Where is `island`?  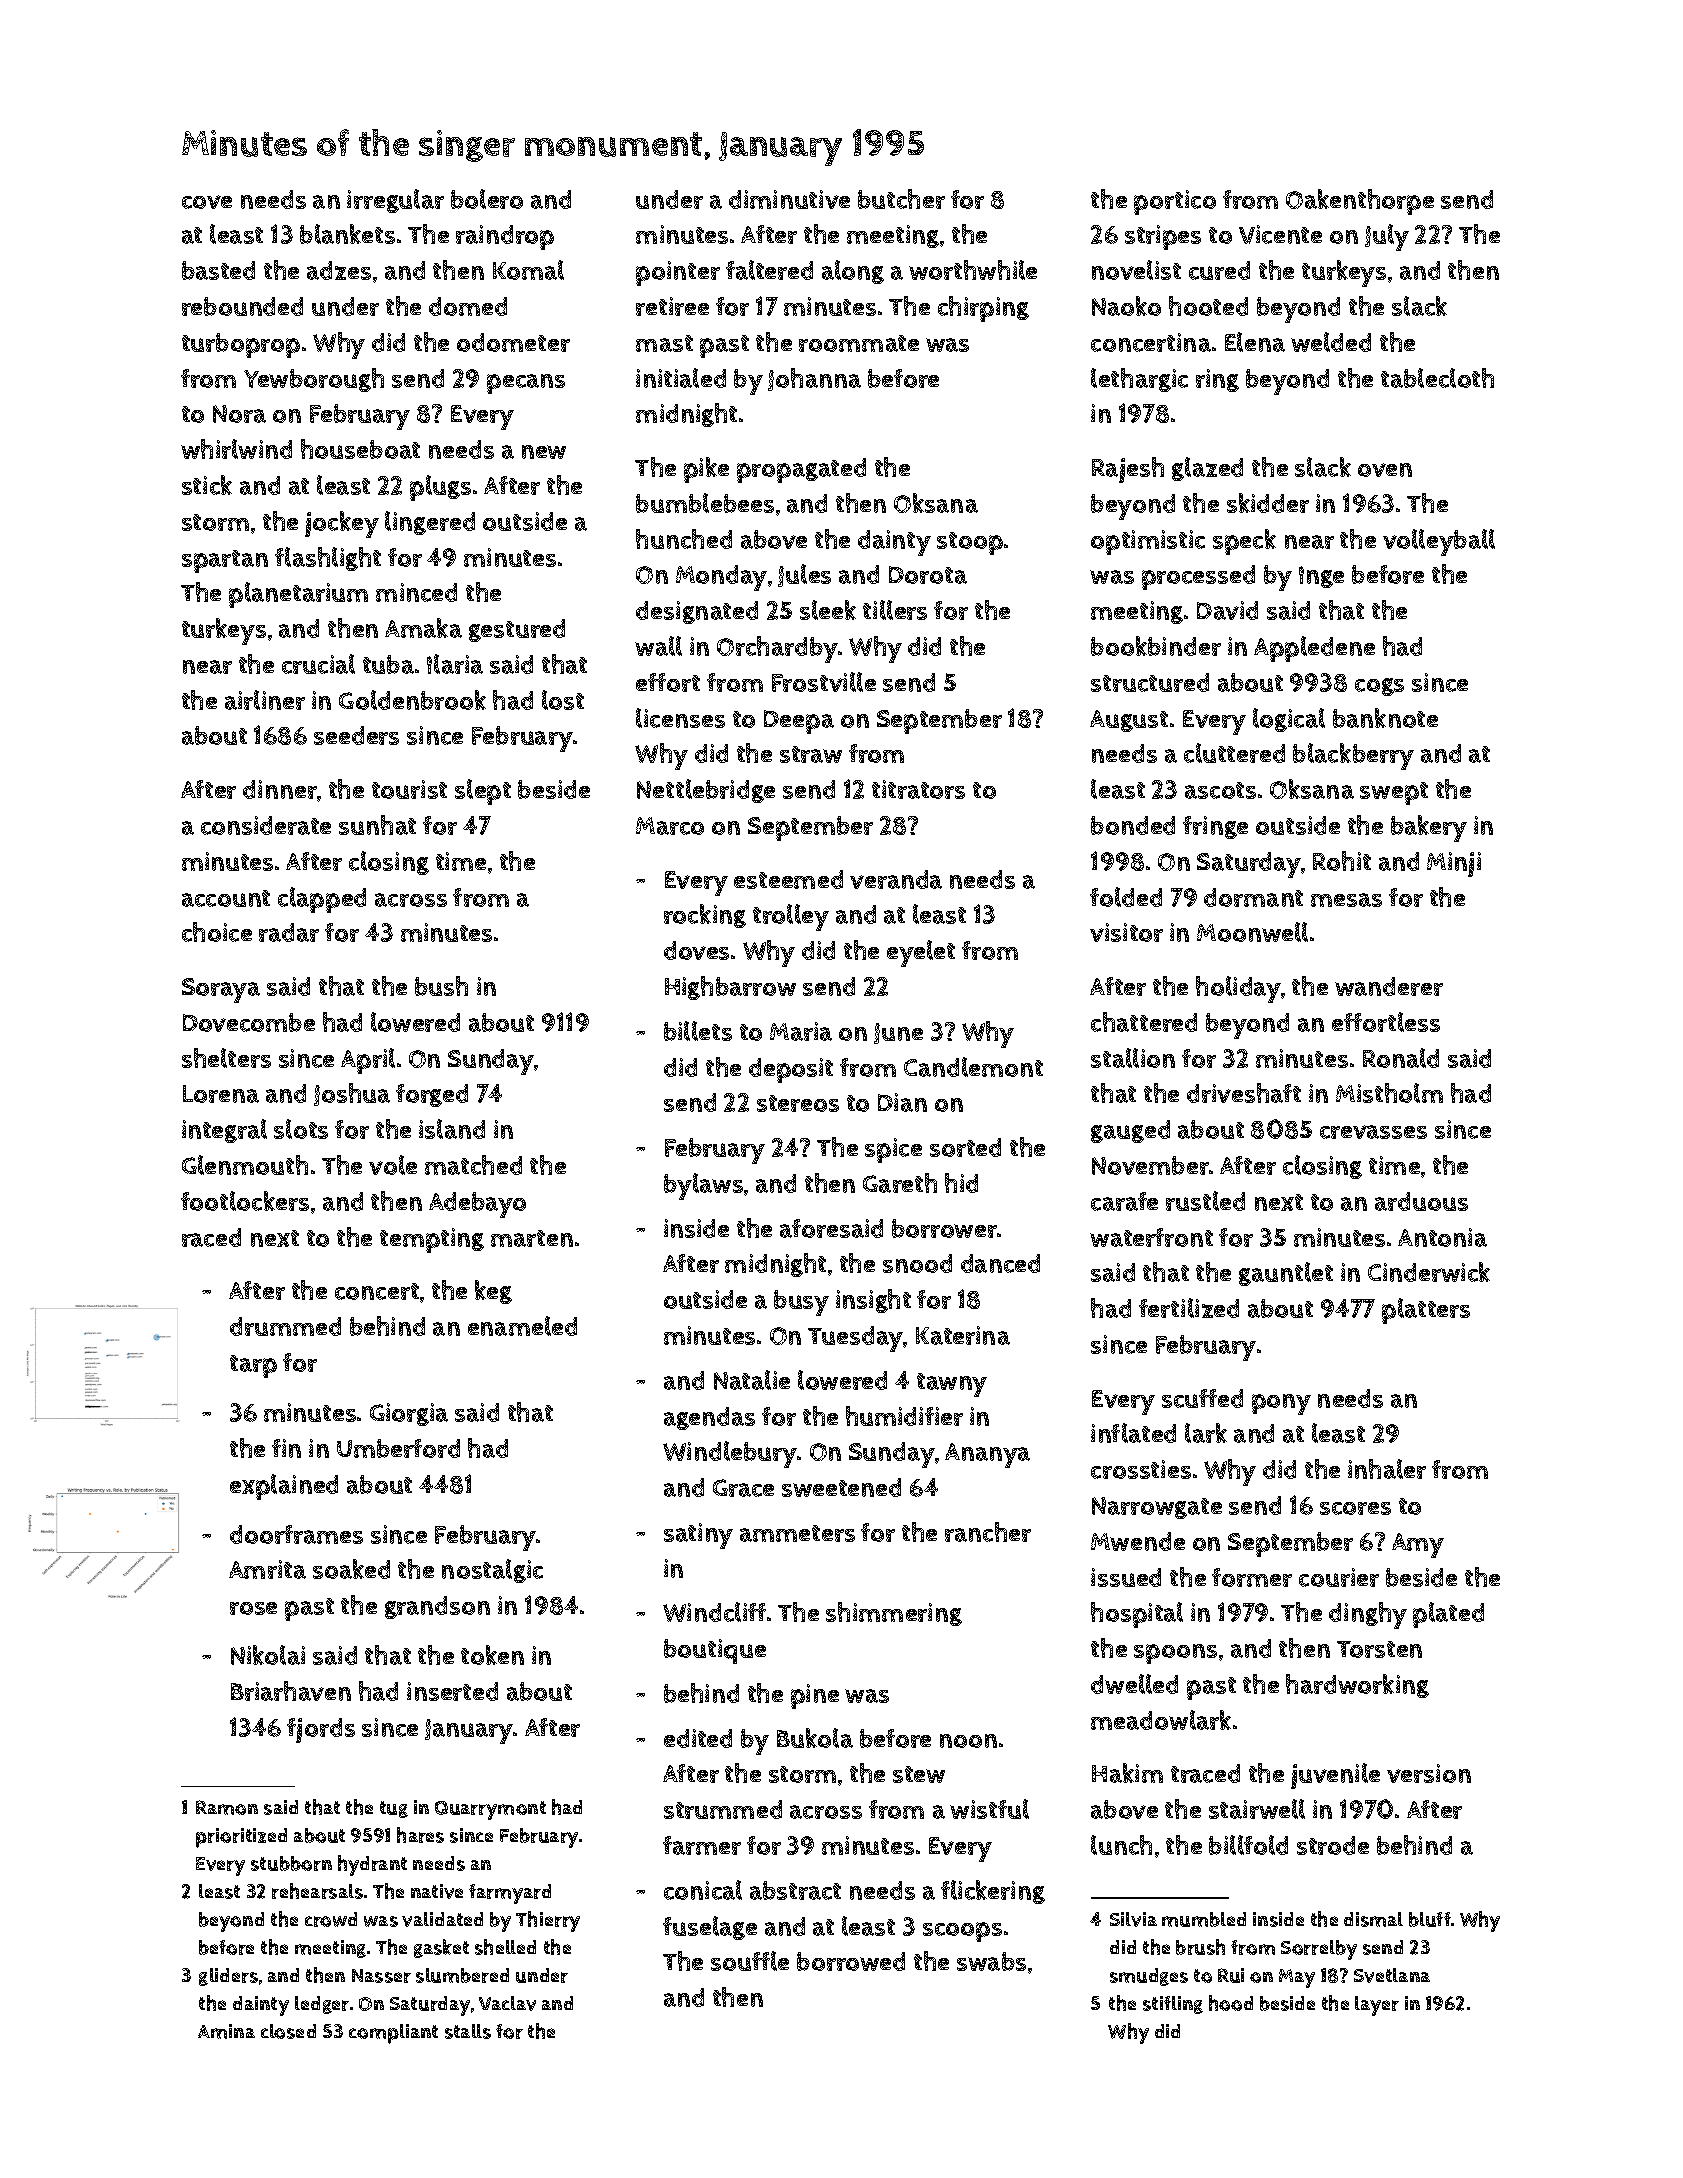
island is located at coordinates (452, 1129).
